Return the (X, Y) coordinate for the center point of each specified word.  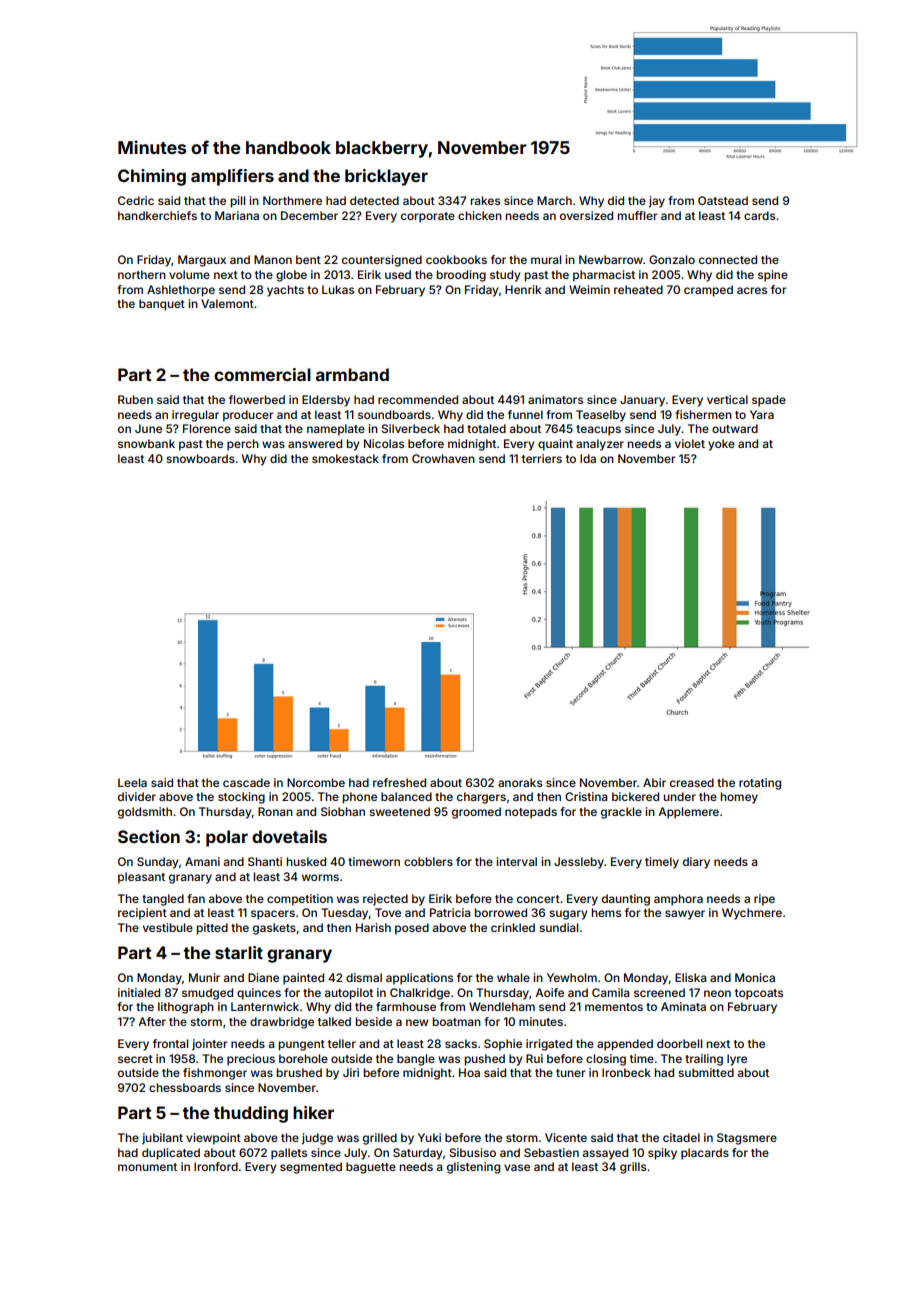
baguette (371, 1168)
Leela (132, 782)
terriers (542, 458)
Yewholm (572, 977)
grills (633, 1168)
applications (419, 979)
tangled (163, 900)
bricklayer (386, 177)
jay (657, 202)
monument (147, 1167)
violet (690, 443)
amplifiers (232, 177)
